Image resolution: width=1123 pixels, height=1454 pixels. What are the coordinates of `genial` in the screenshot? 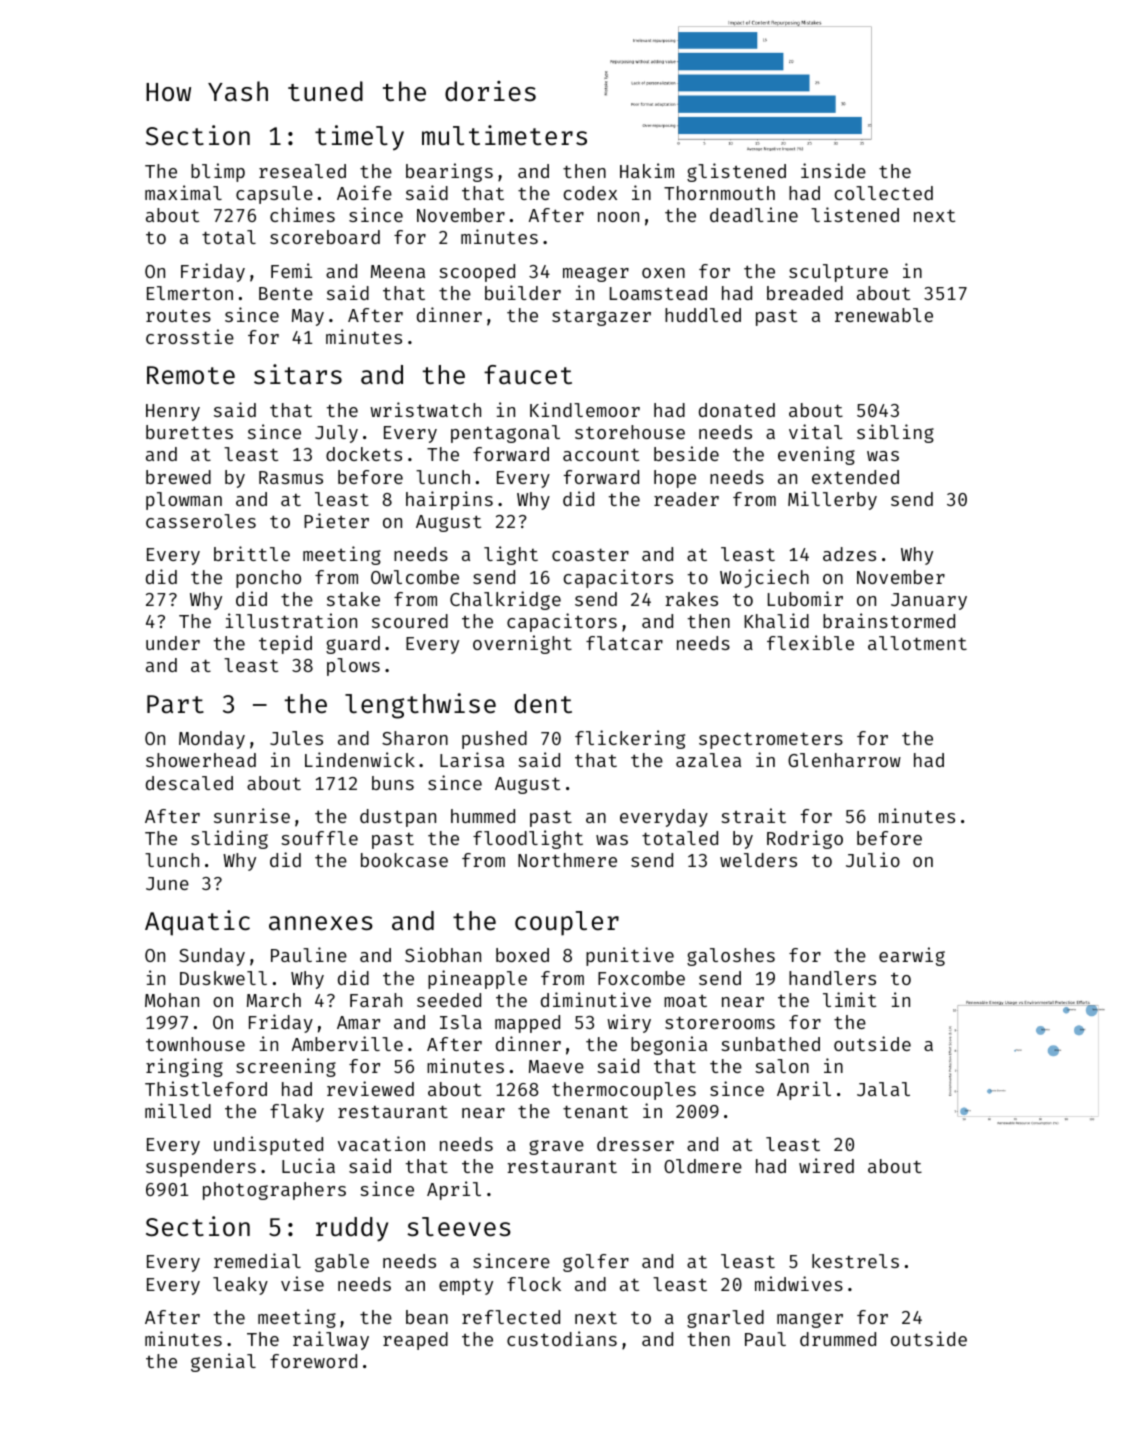 It's located at (223, 1362).
